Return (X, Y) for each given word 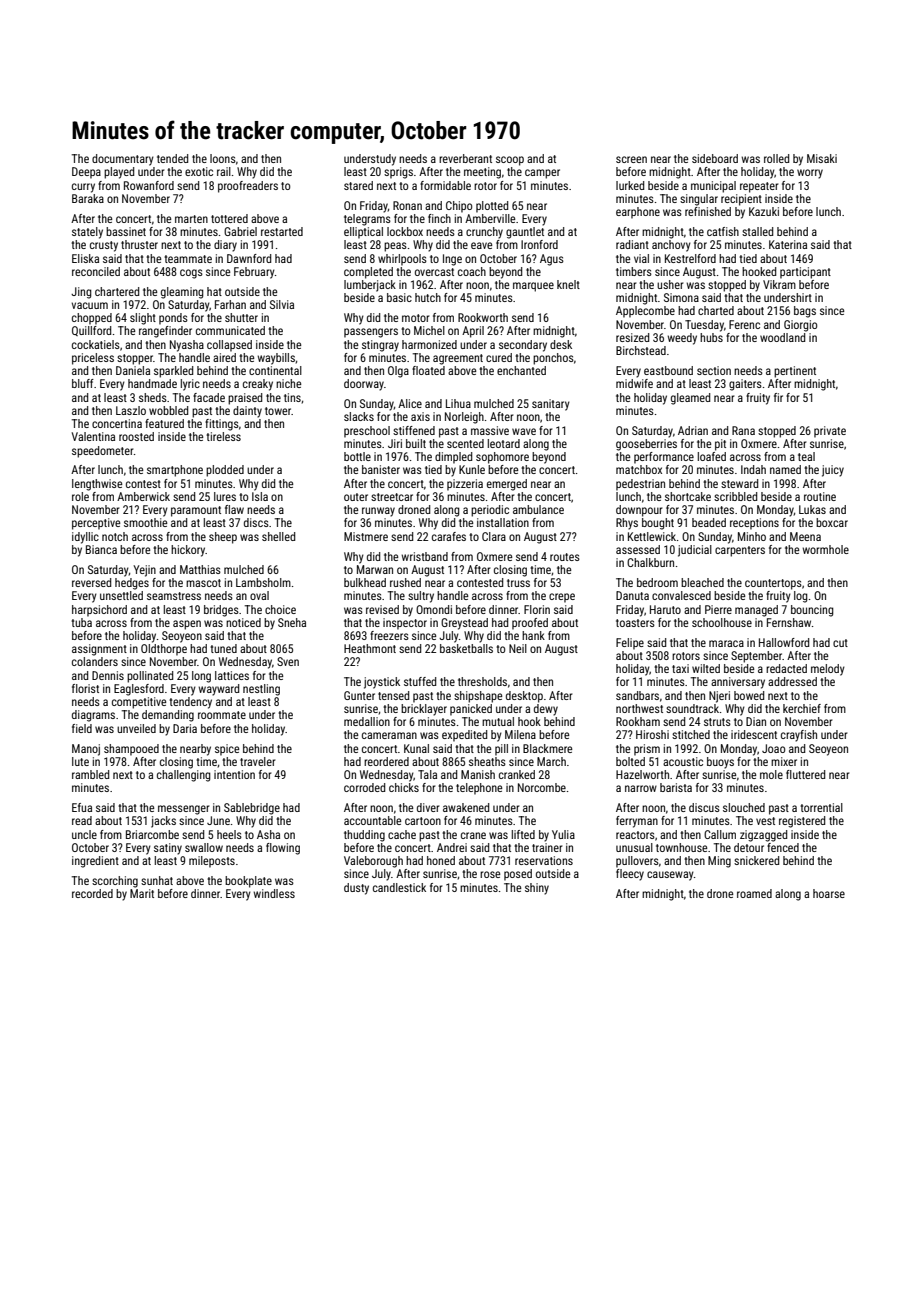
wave (524, 431)
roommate (222, 715)
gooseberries (646, 445)
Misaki (822, 158)
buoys (720, 763)
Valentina (93, 436)
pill (501, 750)
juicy (833, 471)
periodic (490, 511)
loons (223, 158)
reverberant (465, 158)
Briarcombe (152, 834)
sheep (223, 538)
